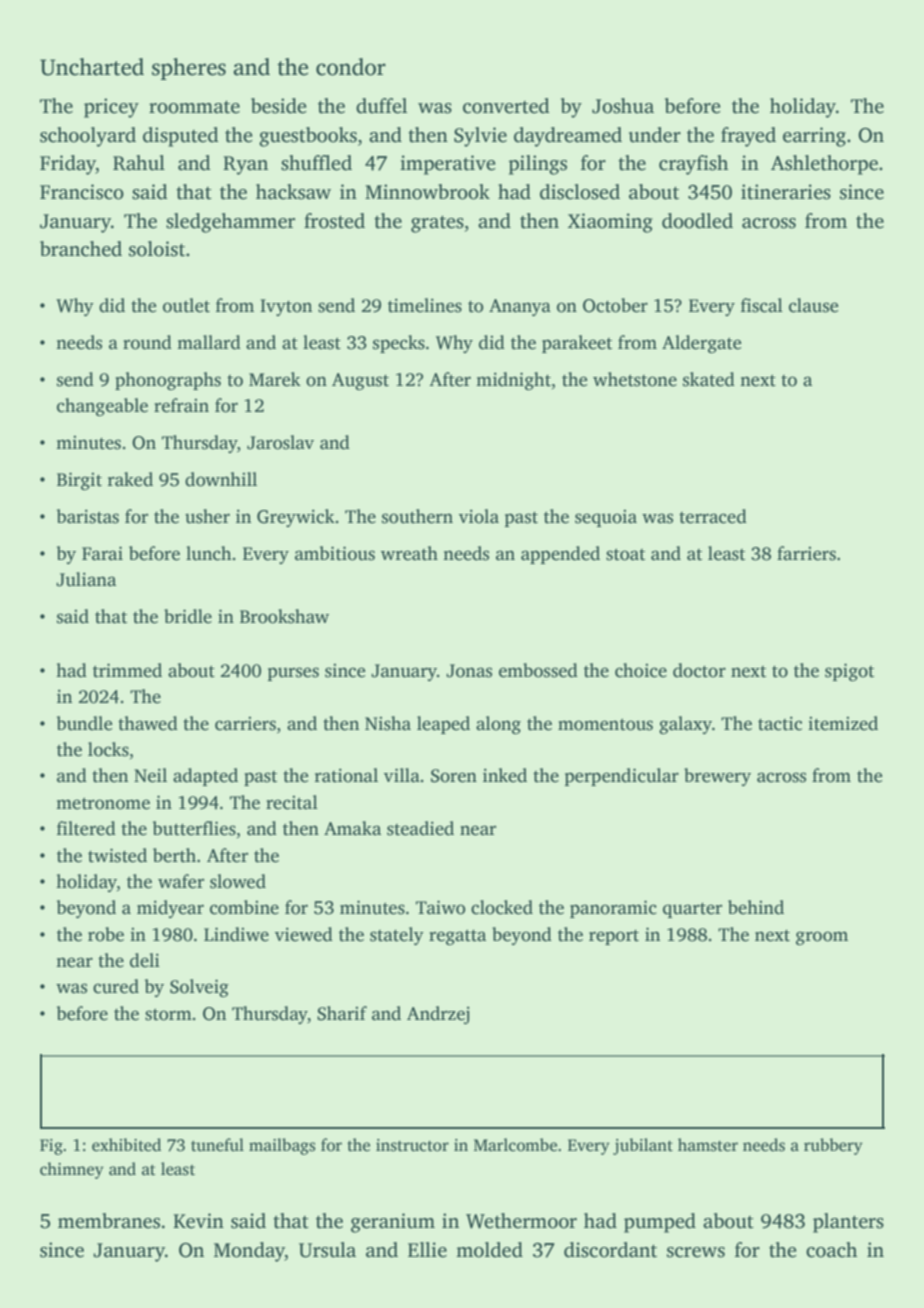 The image size is (924, 1308). Describe the element at coordinates (188, 616) in the document. I see `bridle` at that location.
